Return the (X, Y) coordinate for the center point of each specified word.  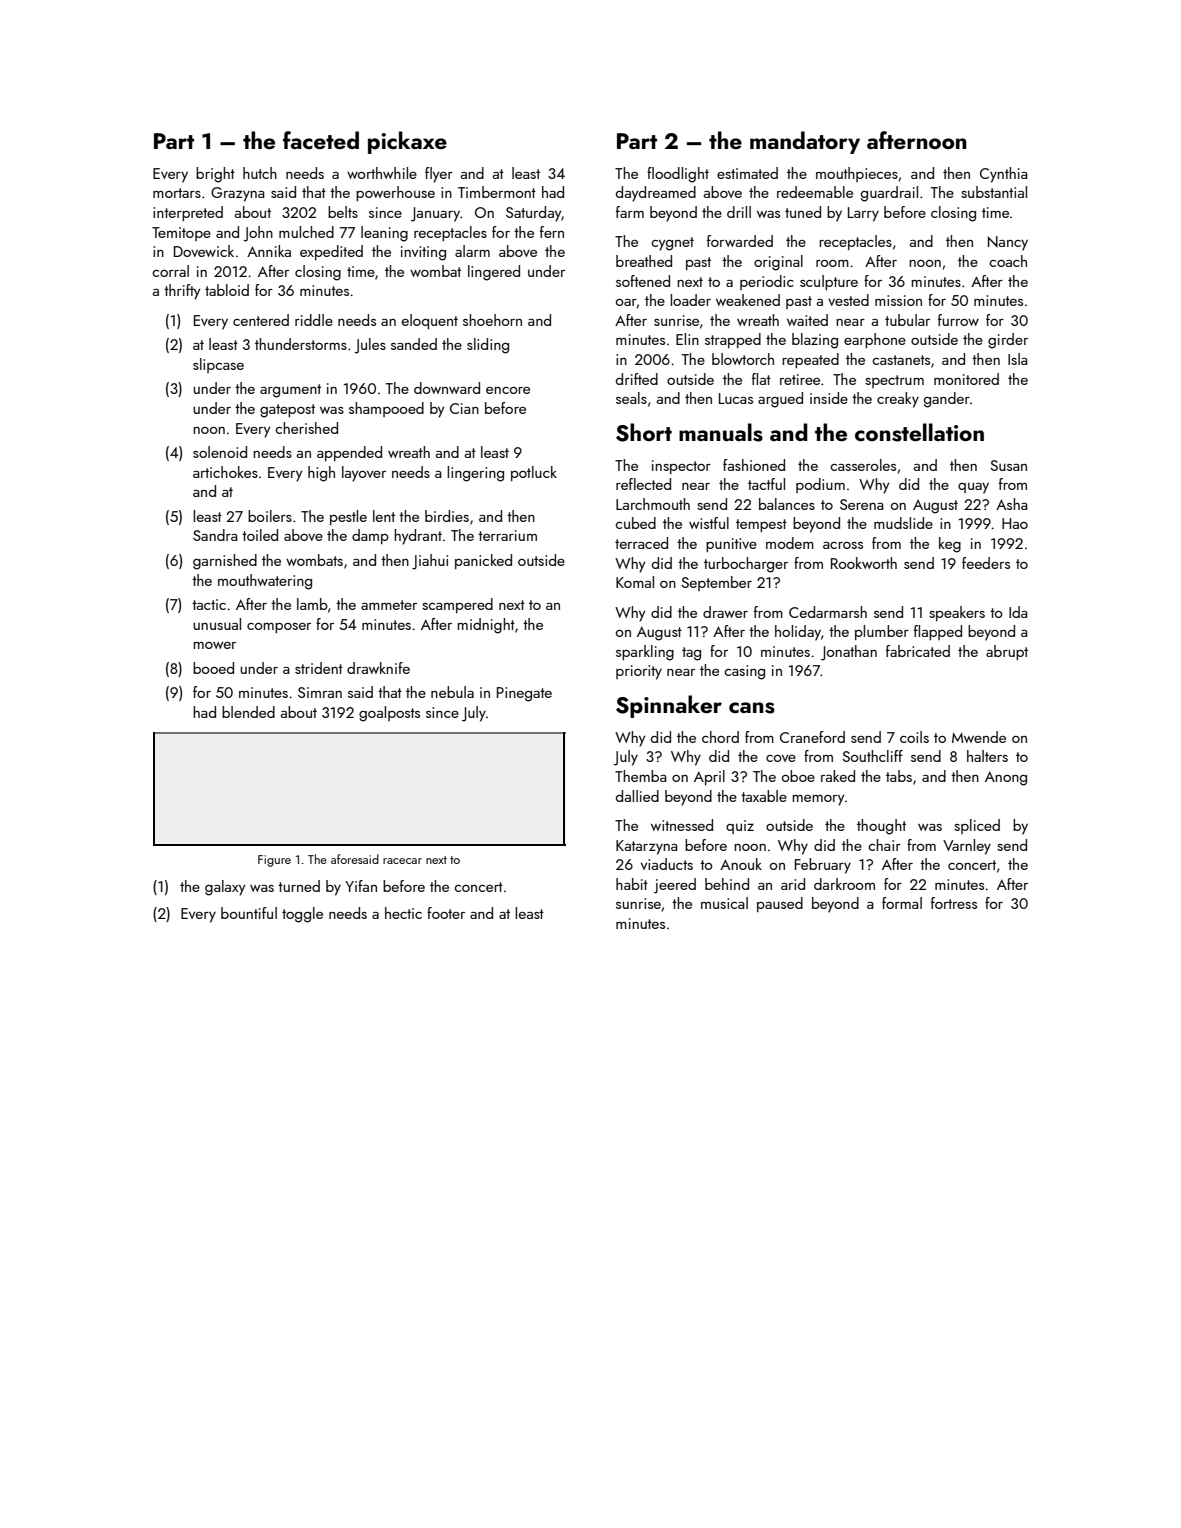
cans (752, 708)
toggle (302, 915)
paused (780, 904)
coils (914, 737)
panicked (483, 561)
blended (248, 712)
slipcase (218, 365)
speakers (957, 613)
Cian (464, 408)
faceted (321, 140)
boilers (270, 516)
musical (724, 903)
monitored (966, 379)
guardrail (889, 194)
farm (630, 212)
